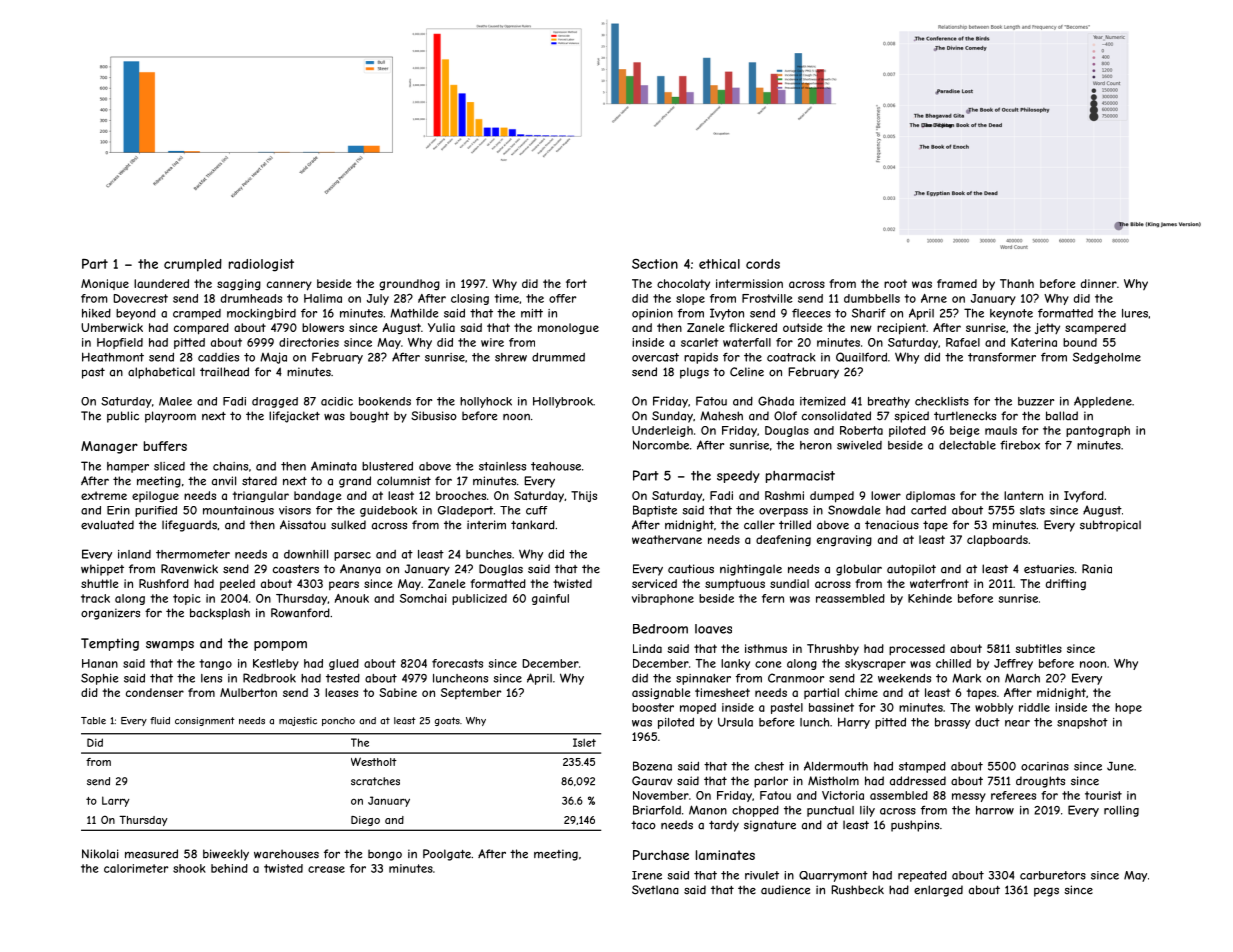 The image size is (1233, 952). What do you see at coordinates (652, 766) in the image?
I see `Bozena` at bounding box center [652, 766].
